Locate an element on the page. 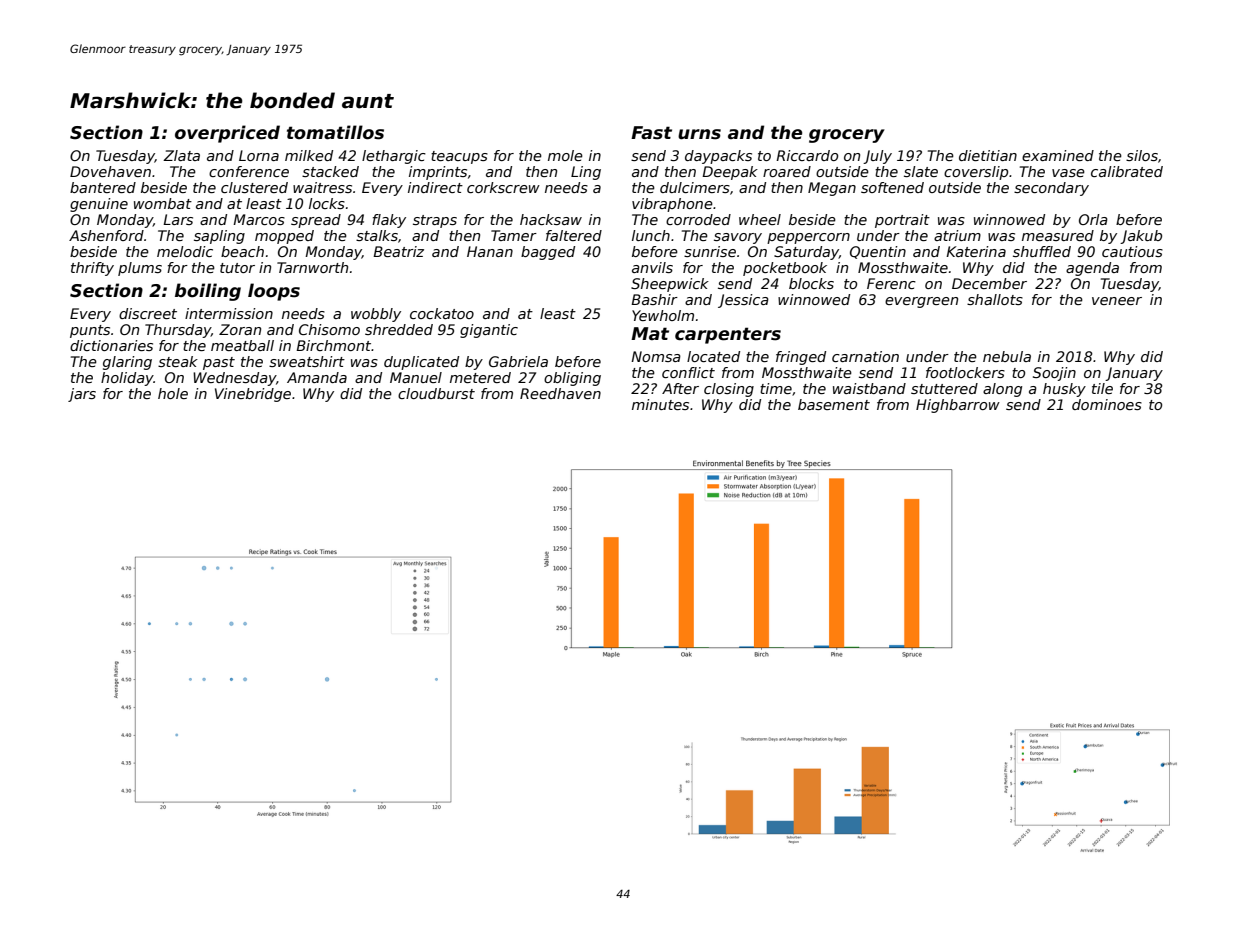  Katerina is located at coordinates (976, 251).
